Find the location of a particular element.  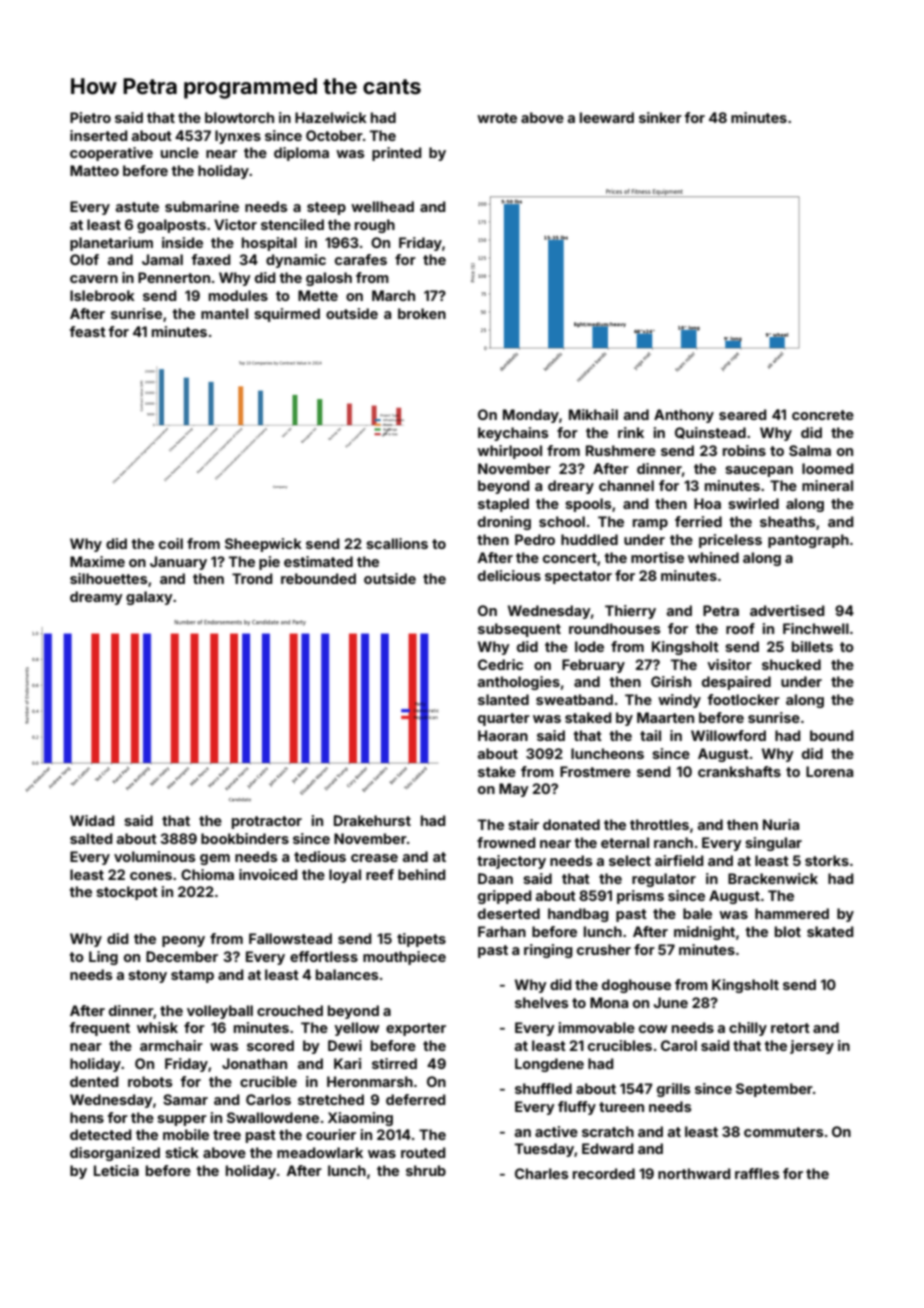

galaxy is located at coordinates (149, 598).
